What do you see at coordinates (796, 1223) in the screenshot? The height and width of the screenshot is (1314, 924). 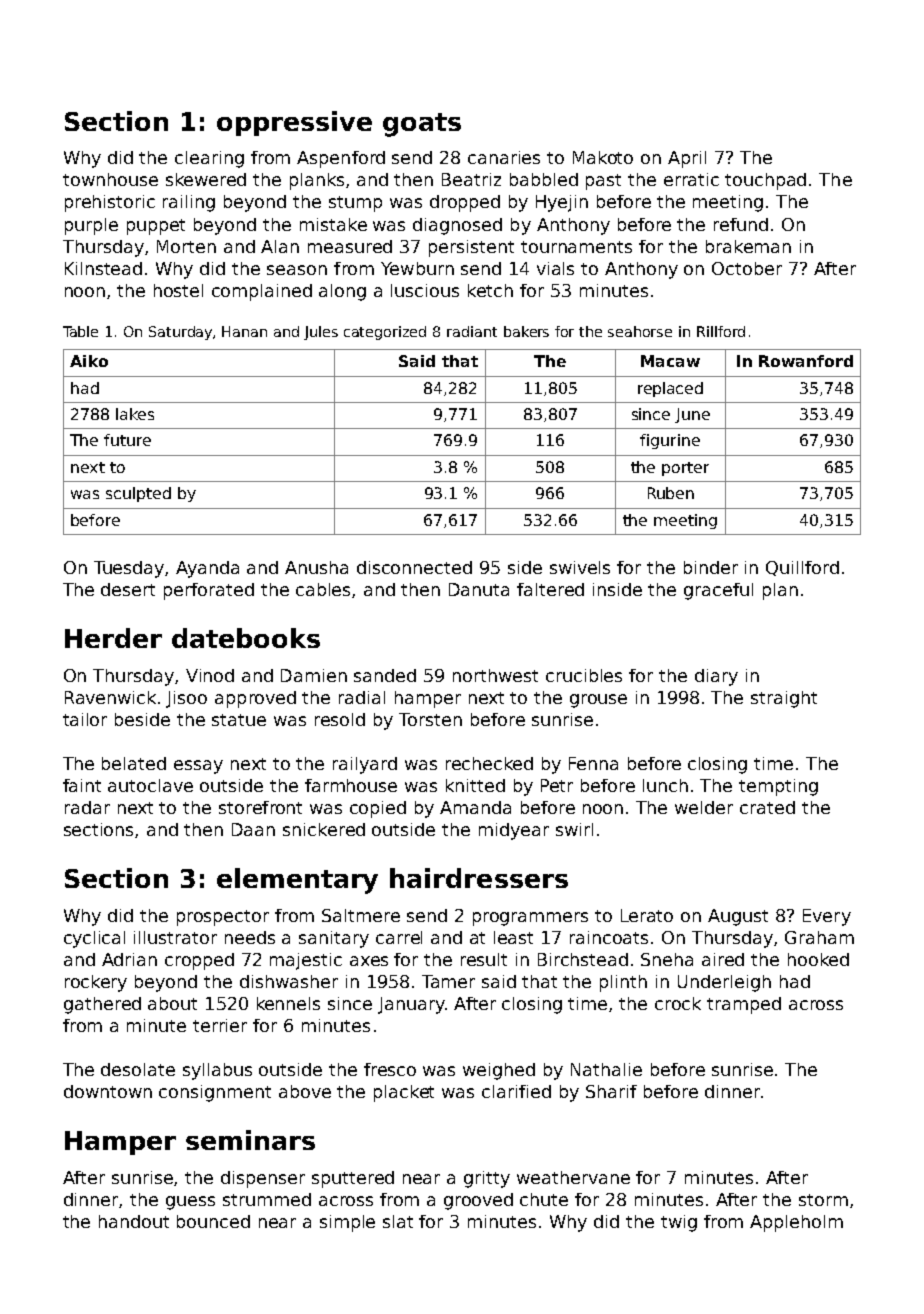 I see `Appleholm` at bounding box center [796, 1223].
